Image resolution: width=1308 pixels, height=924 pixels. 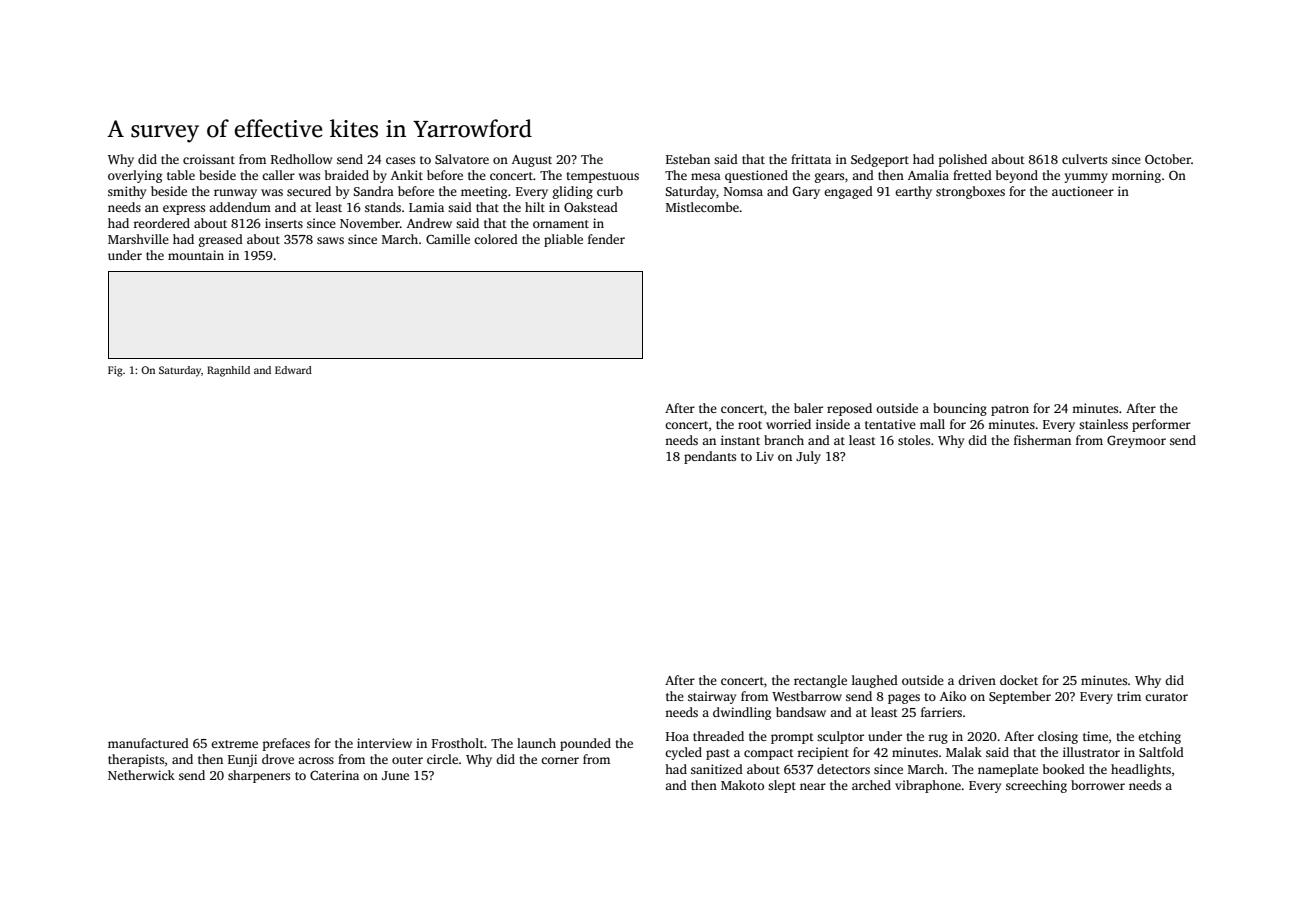 What do you see at coordinates (960, 409) in the screenshot?
I see `bouncing` at bounding box center [960, 409].
